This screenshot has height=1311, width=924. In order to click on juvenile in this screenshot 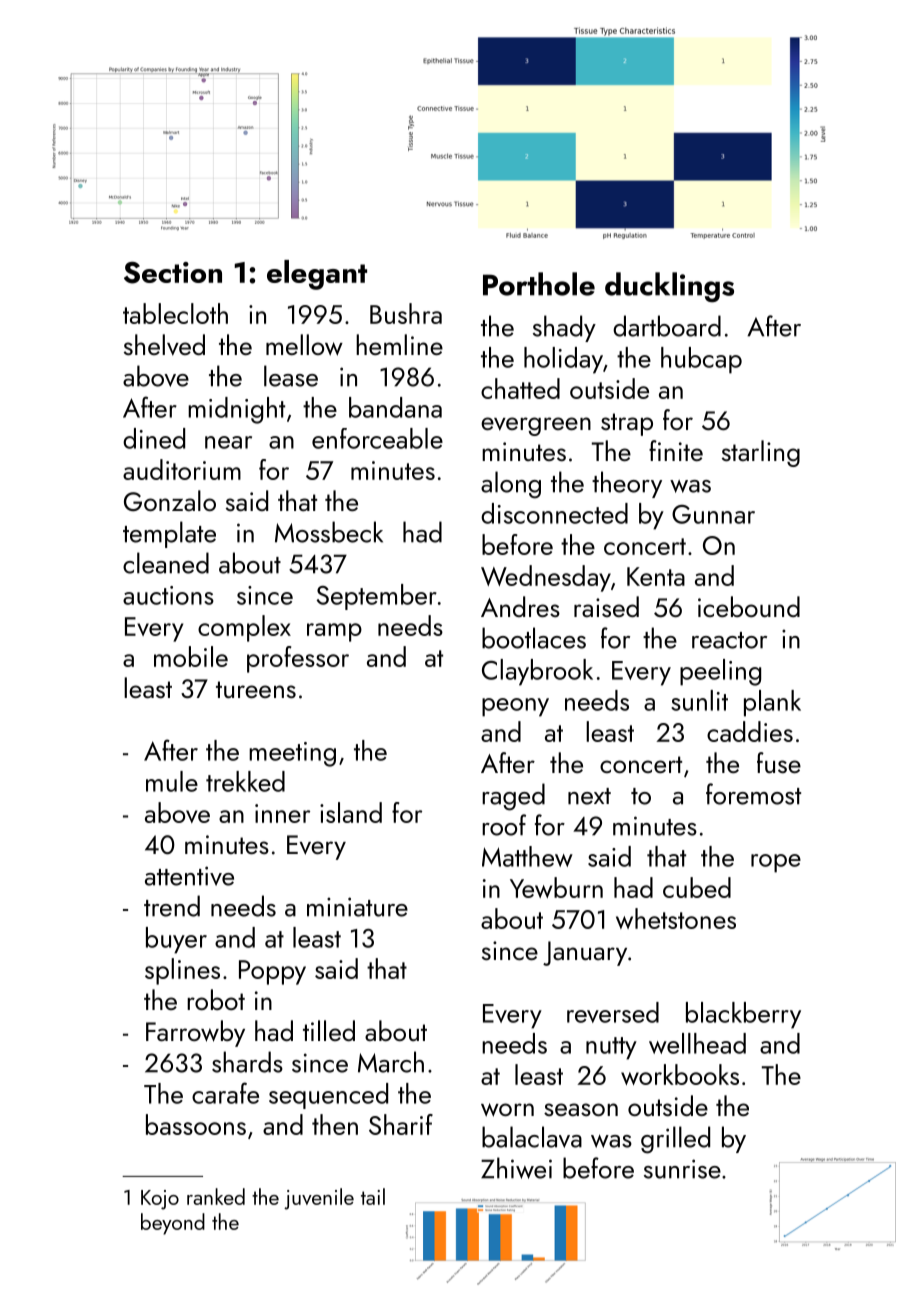, I will do `click(319, 1199)`.
